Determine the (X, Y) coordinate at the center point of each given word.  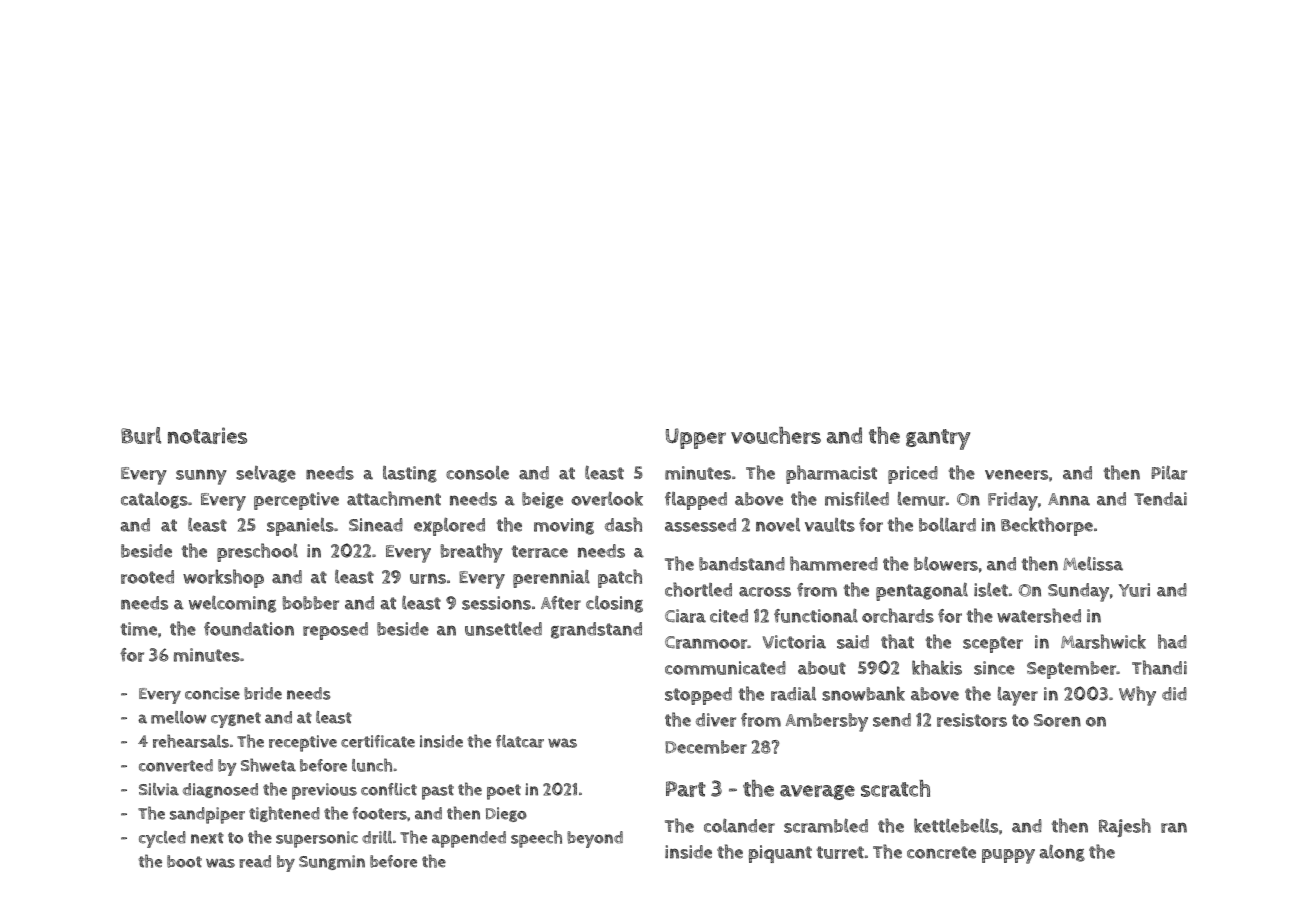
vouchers (776, 435)
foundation (249, 629)
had (1172, 641)
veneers (1016, 474)
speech (536, 839)
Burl (141, 435)
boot (184, 861)
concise (212, 693)
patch (620, 578)
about (822, 668)
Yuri (1134, 590)
